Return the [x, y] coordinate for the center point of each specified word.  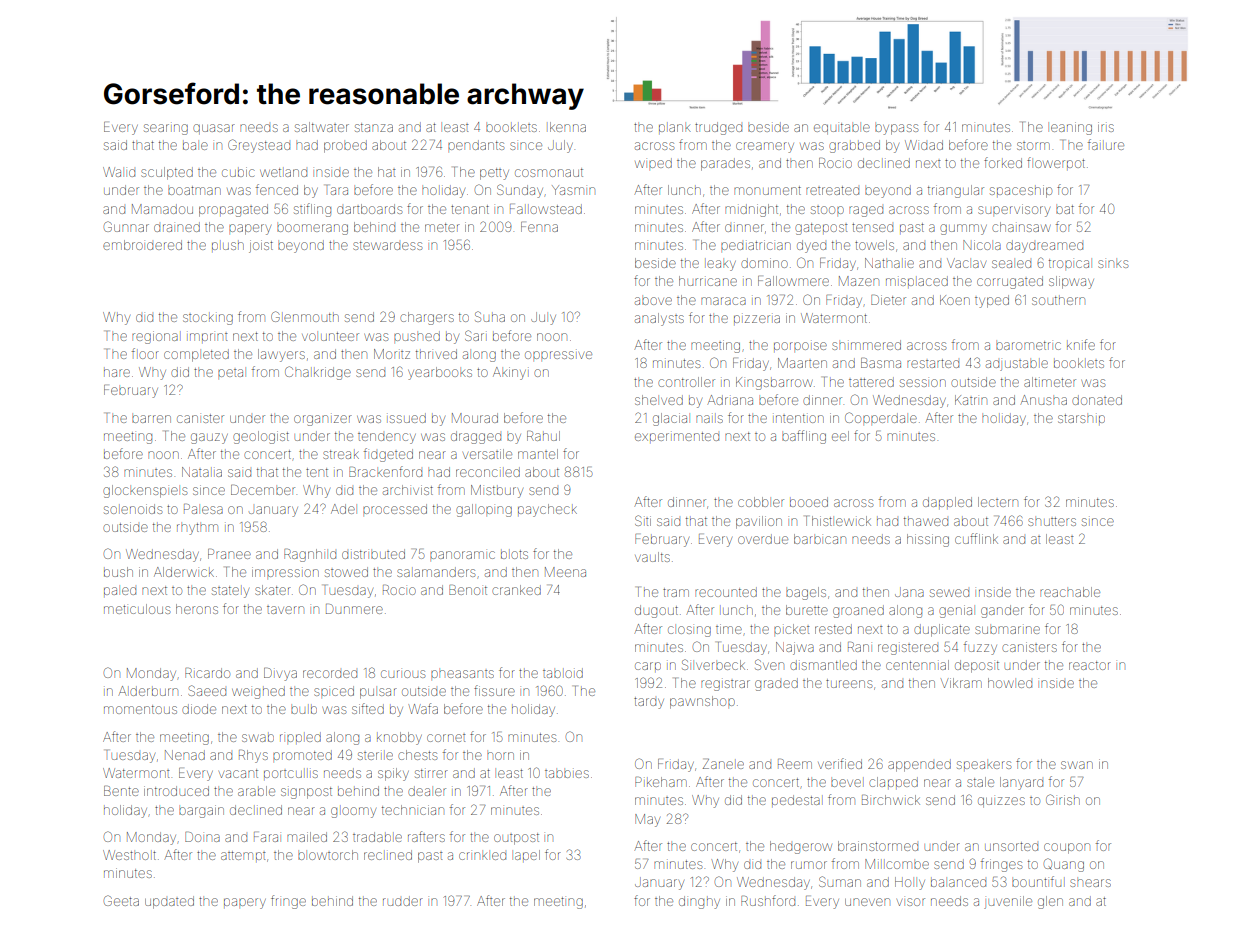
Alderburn [148, 691]
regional [155, 337]
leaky [721, 265]
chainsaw [1021, 227]
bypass [896, 129]
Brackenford [385, 471]
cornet [446, 738]
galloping [484, 510]
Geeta [121, 900]
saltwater [322, 127]
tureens [849, 683]
